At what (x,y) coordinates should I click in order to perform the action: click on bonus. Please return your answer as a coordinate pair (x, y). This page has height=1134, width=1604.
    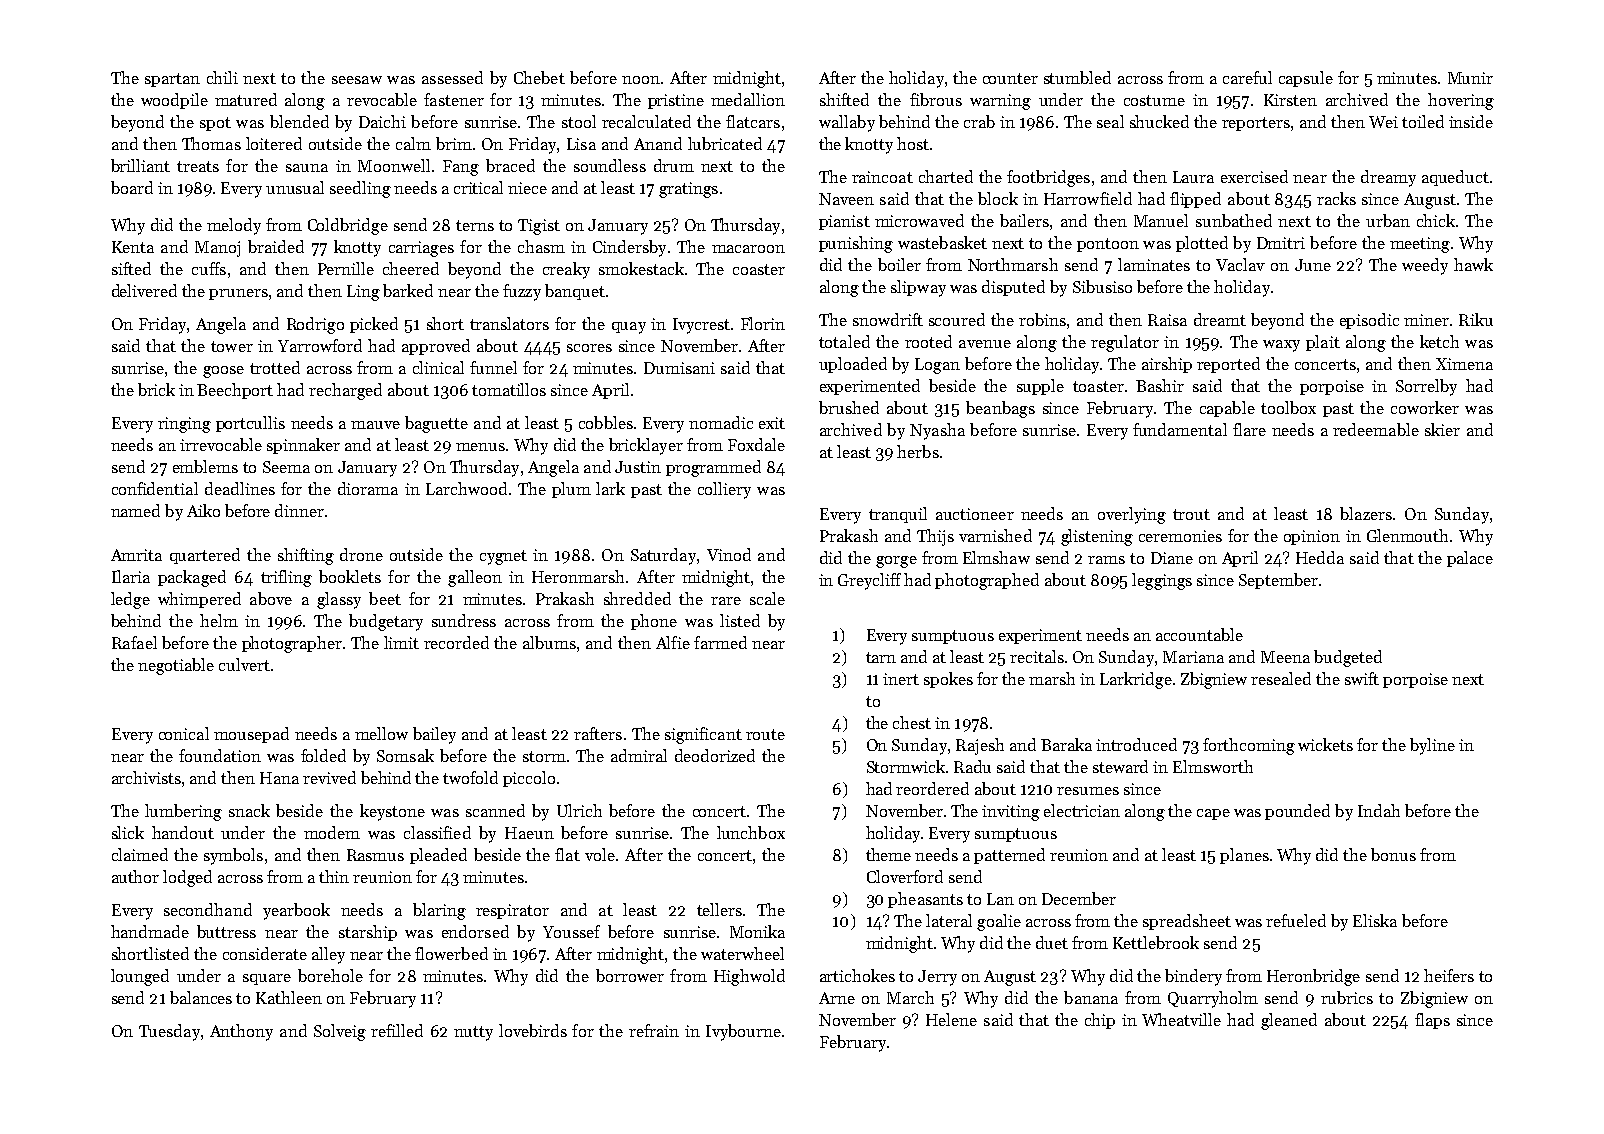
    Looking at the image, I should click on (1393, 854).
